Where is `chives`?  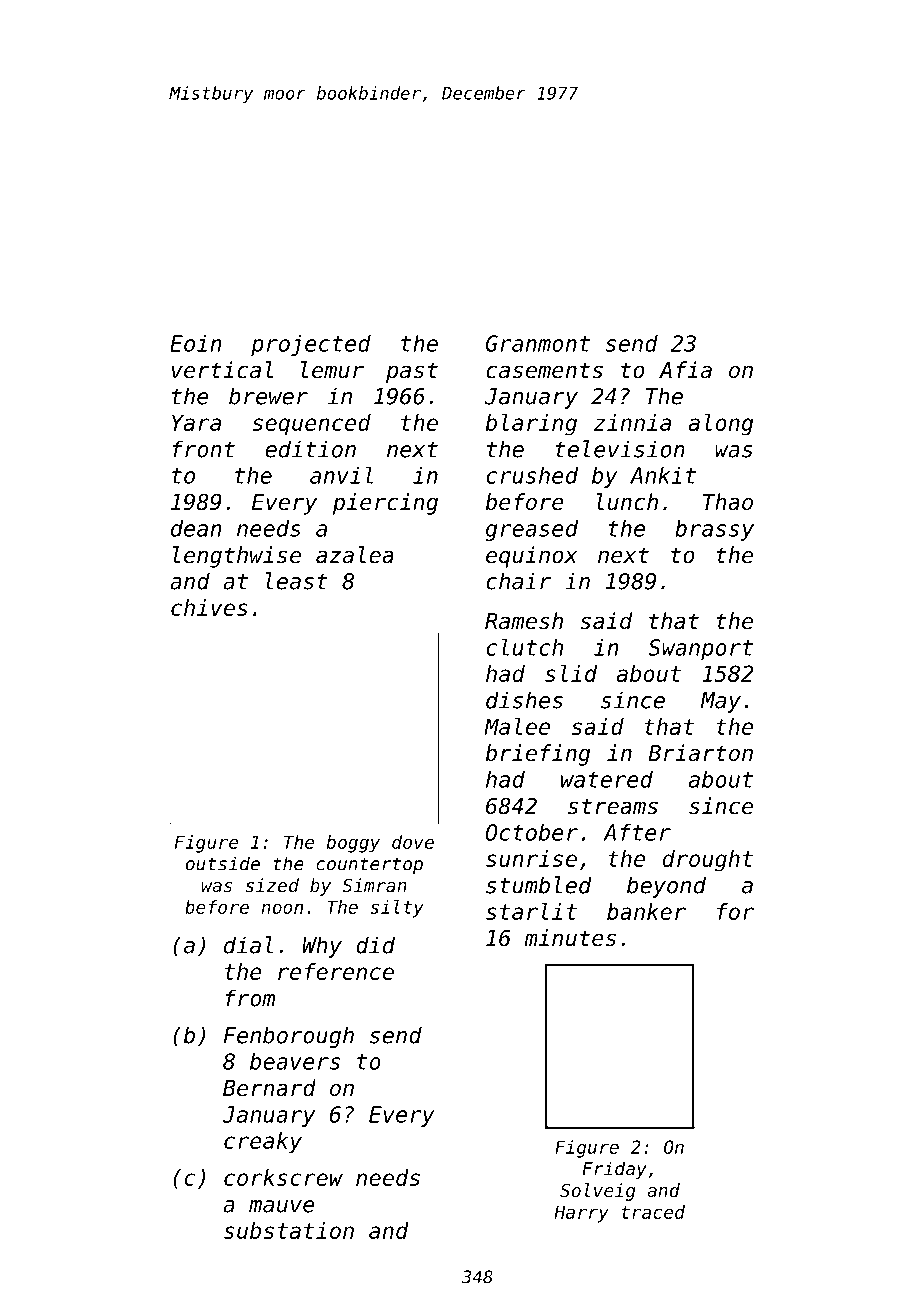 chives is located at coordinates (209, 607).
